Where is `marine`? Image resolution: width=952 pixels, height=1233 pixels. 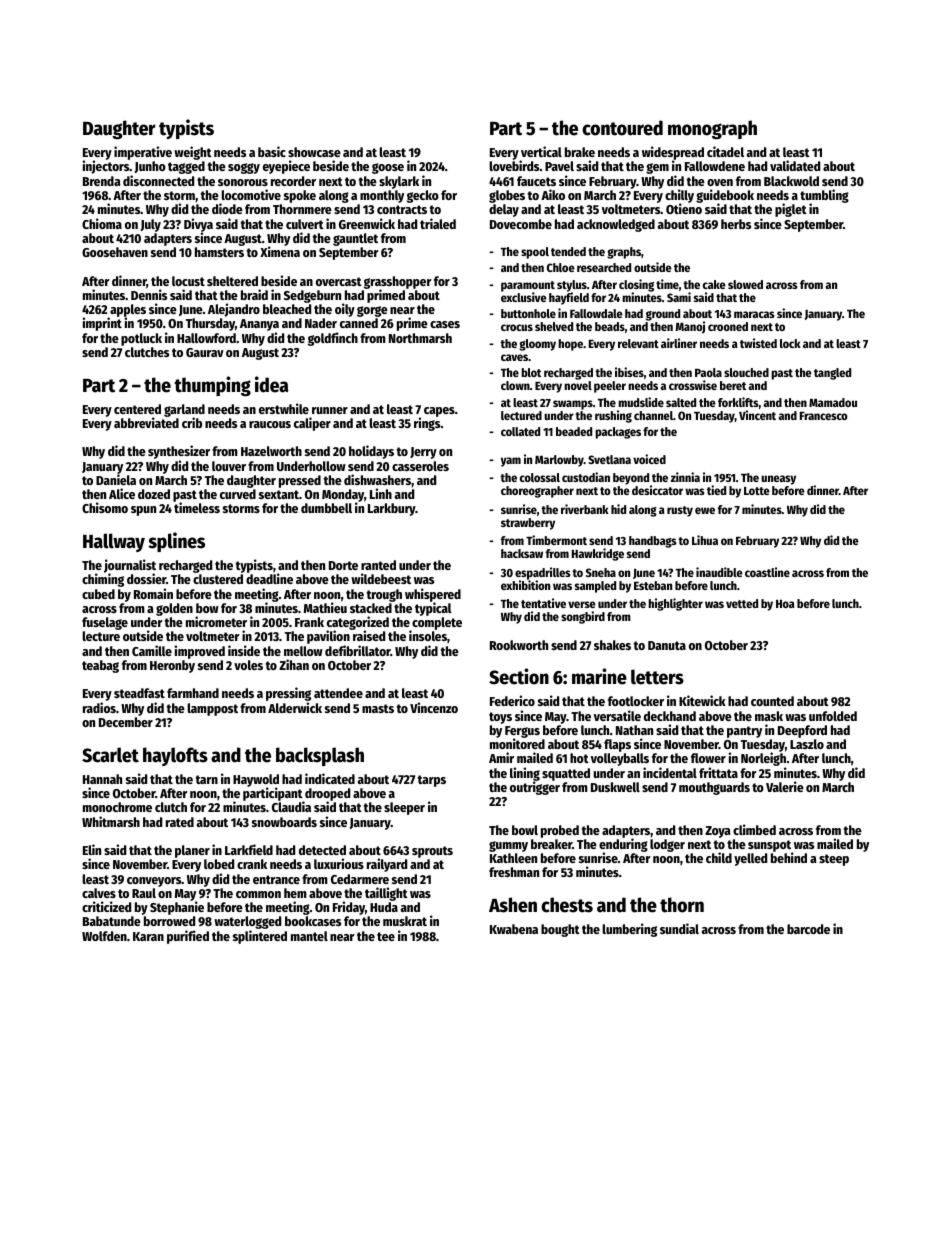 marine is located at coordinates (599, 676).
